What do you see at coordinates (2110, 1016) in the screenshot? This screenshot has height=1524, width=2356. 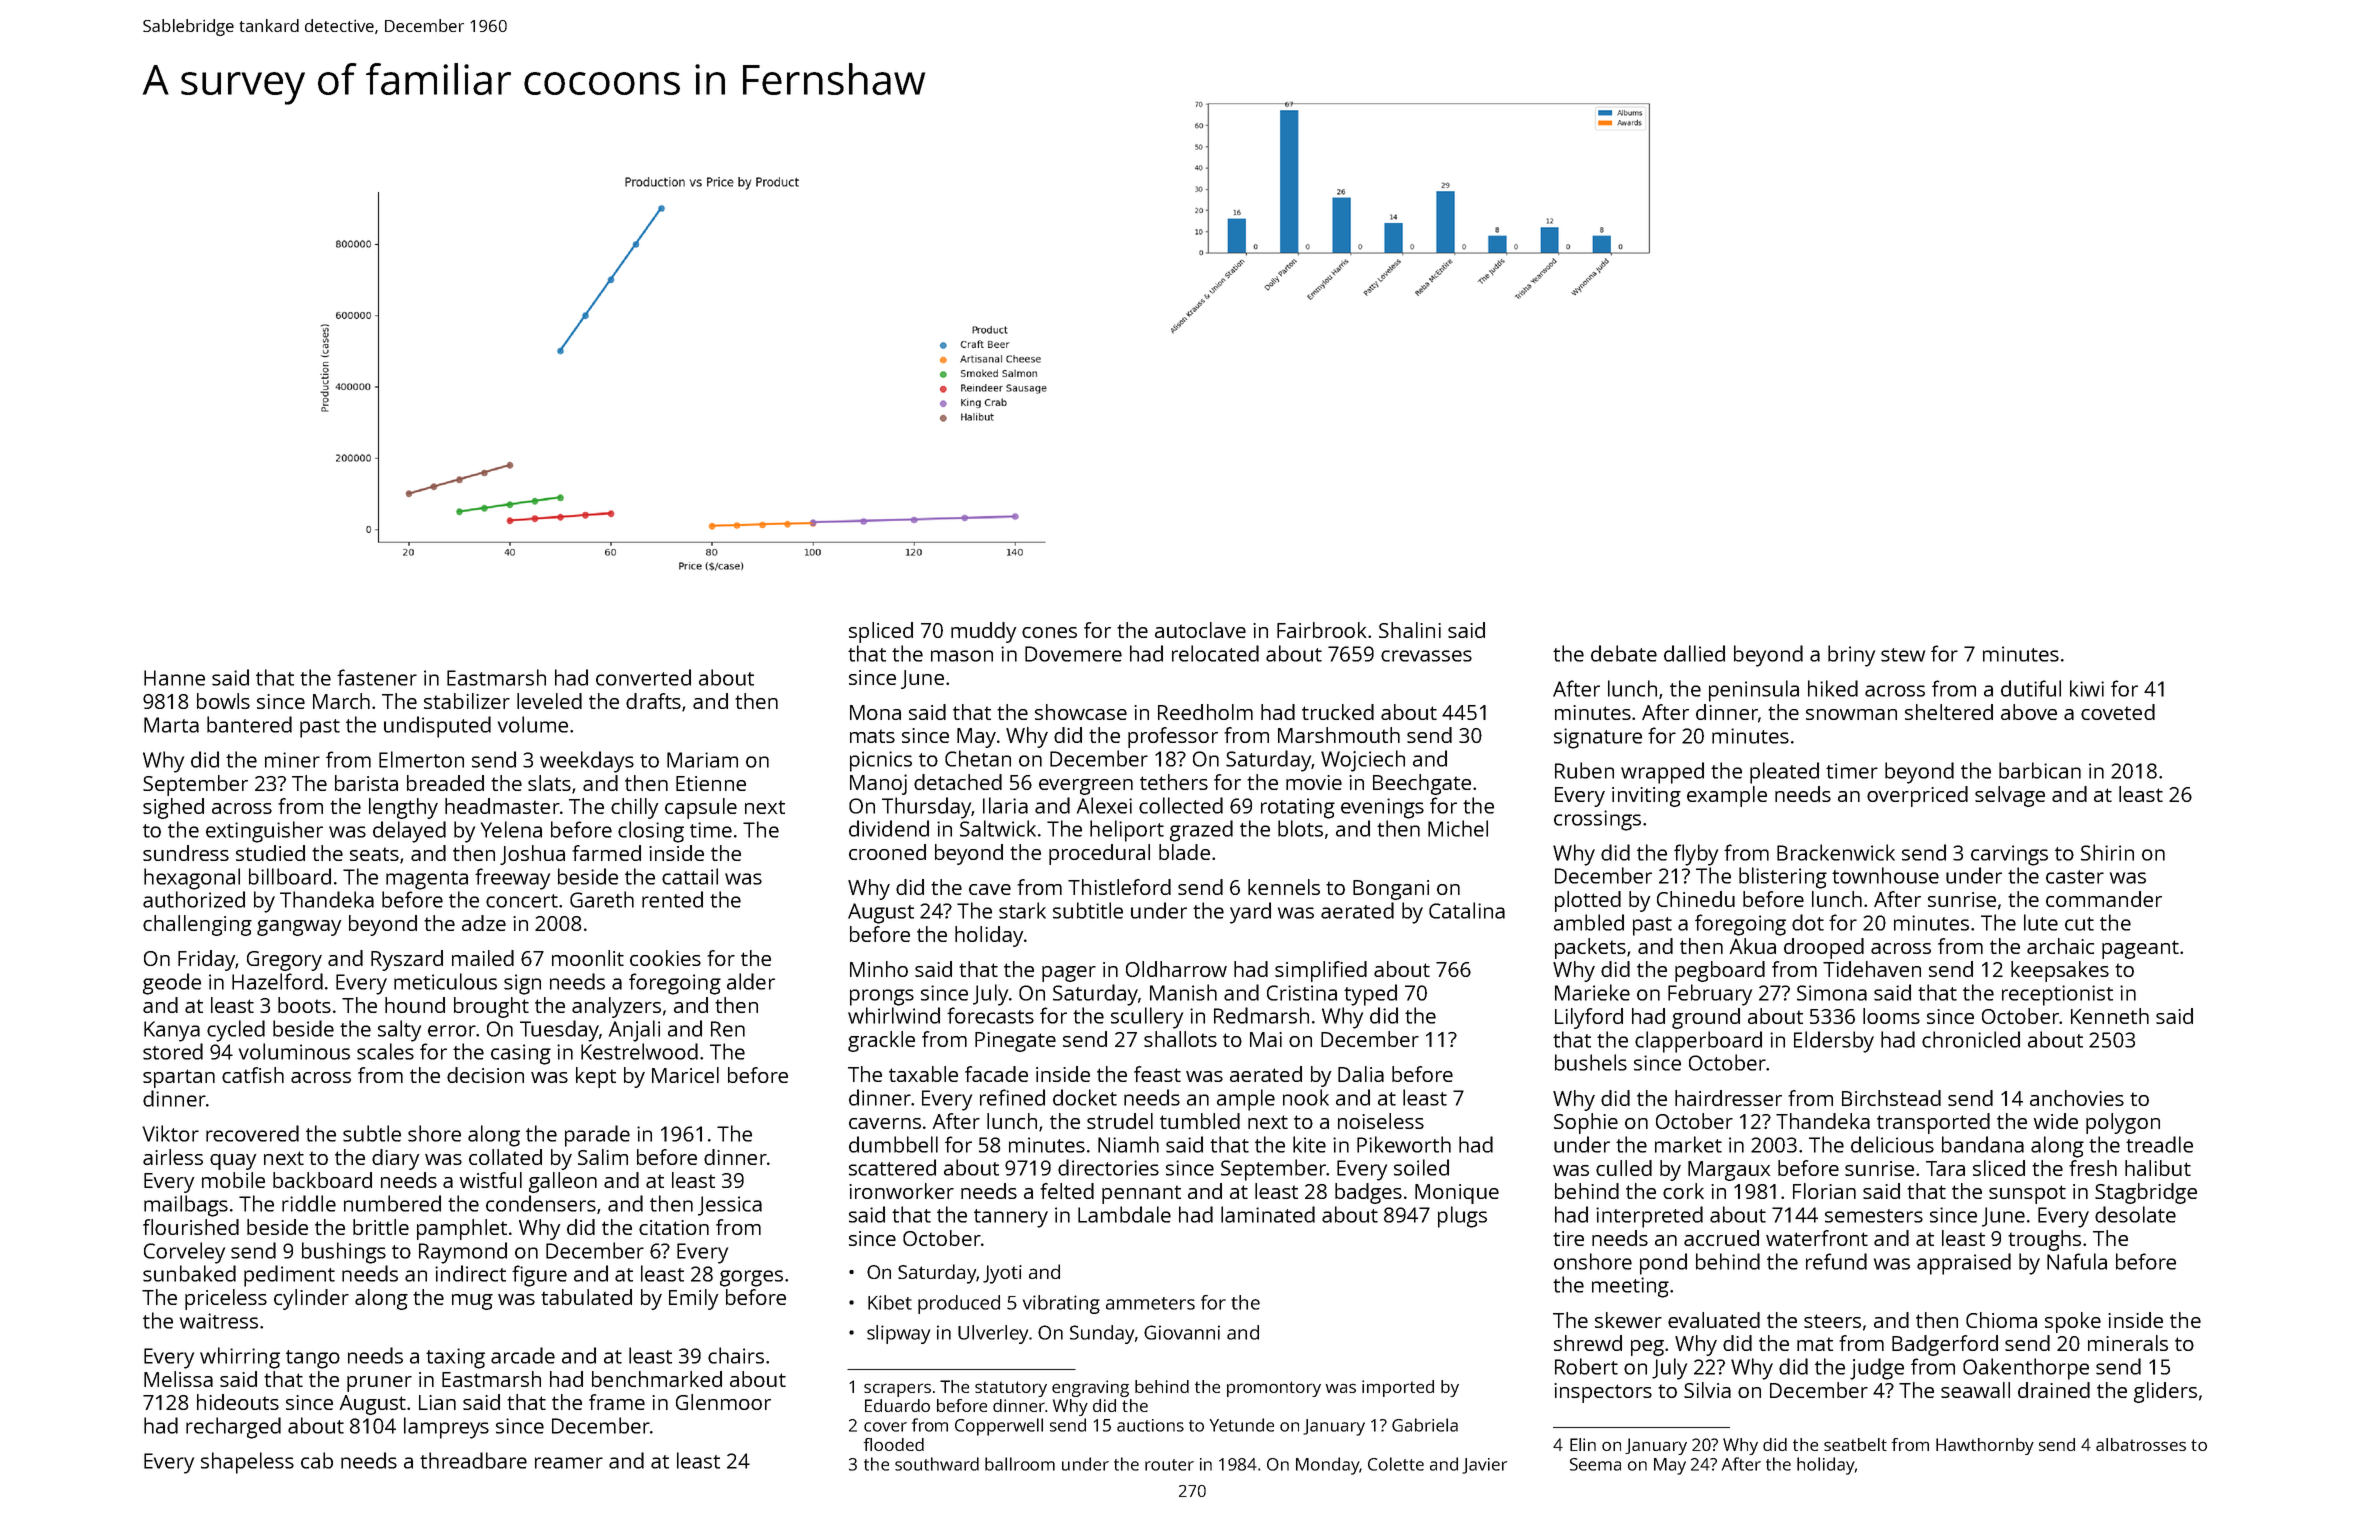 I see `Kenneth` at bounding box center [2110, 1016].
